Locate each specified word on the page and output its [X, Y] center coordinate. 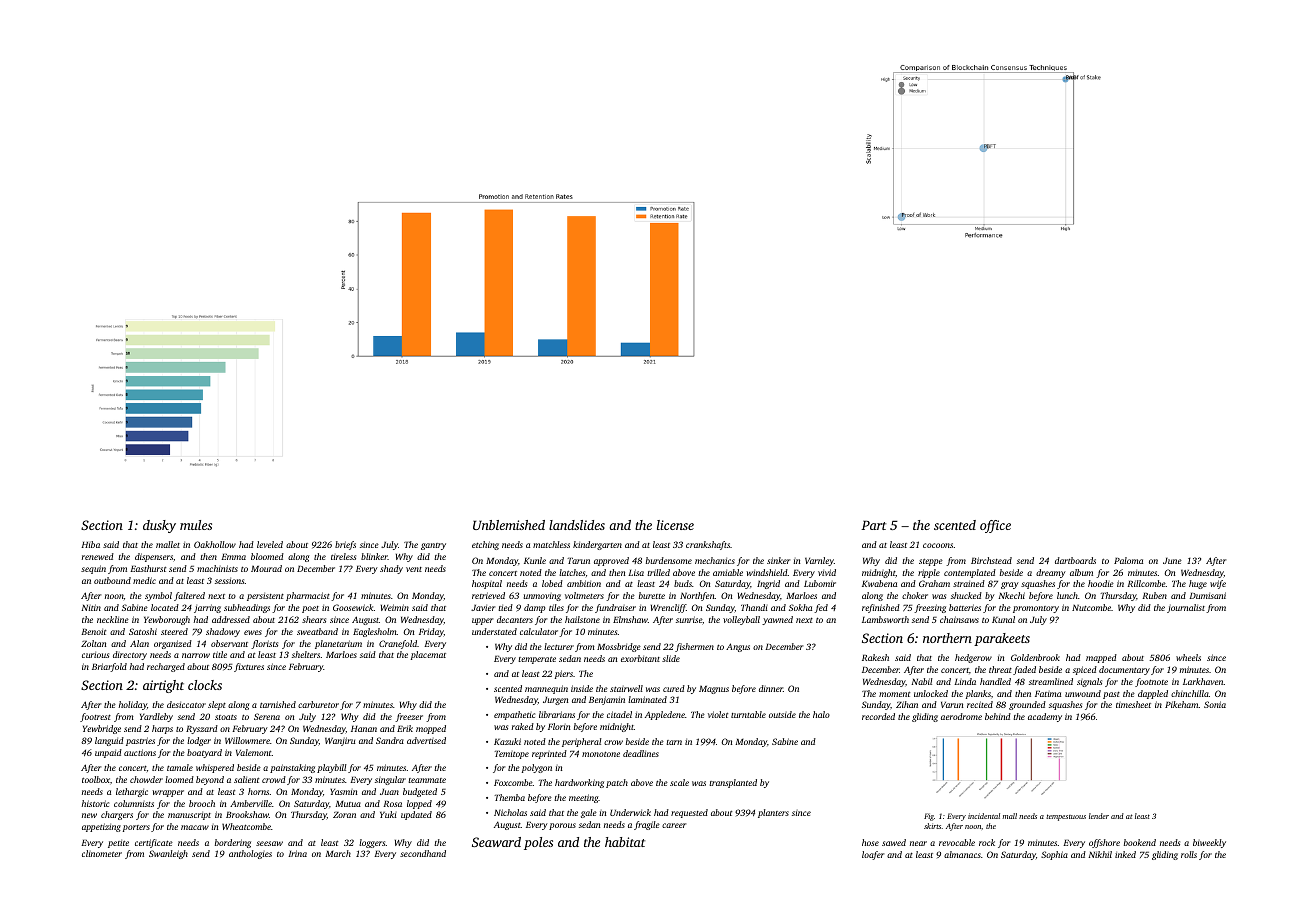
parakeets [1002, 639]
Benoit [93, 631]
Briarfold [109, 667]
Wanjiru [340, 741]
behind [998, 716]
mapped [1101, 658]
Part [873, 525]
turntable [748, 714]
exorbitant [640, 658]
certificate [154, 843]
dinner [771, 688]
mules [196, 525]
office [995, 526]
